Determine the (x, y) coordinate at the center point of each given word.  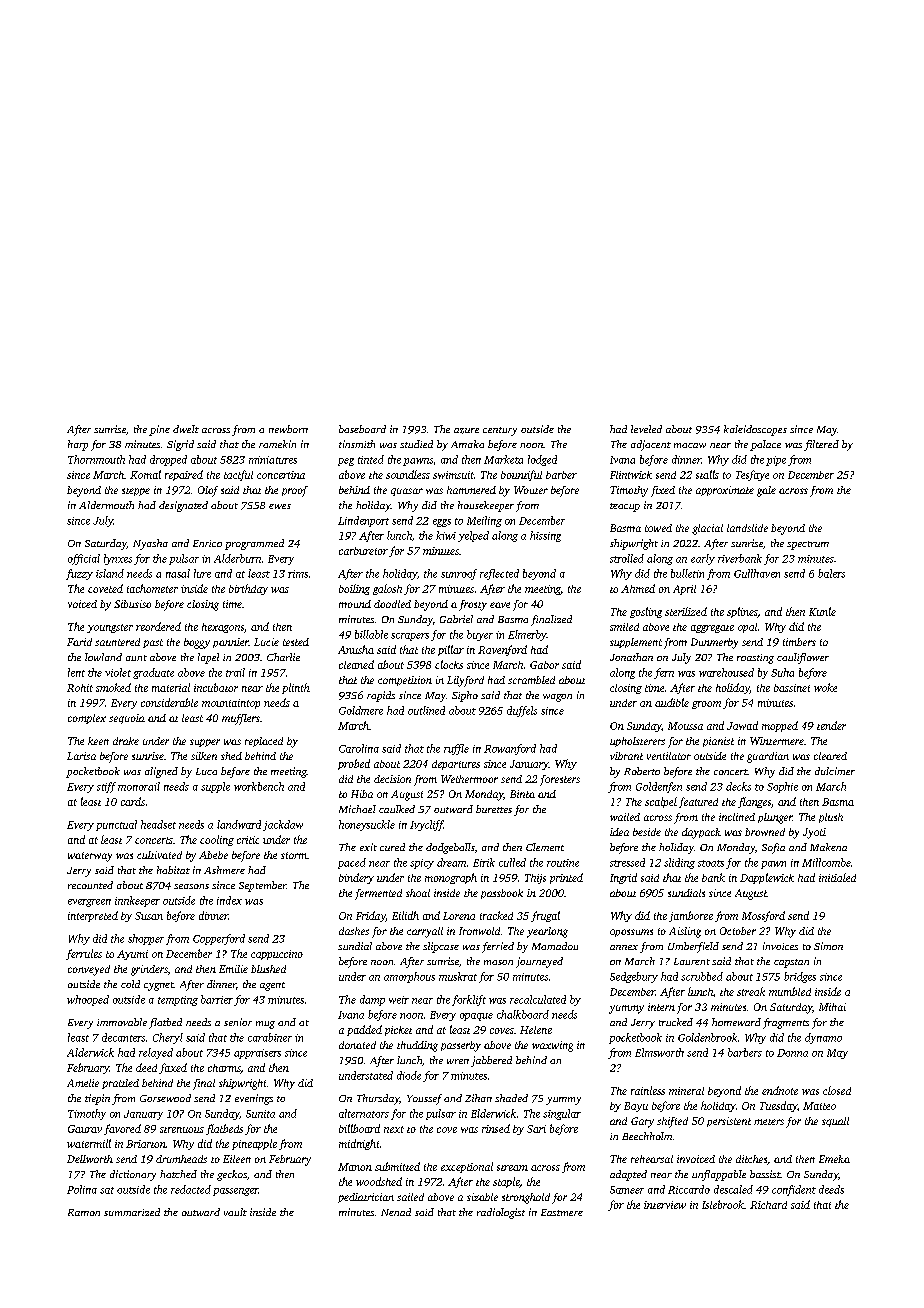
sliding (679, 863)
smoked (113, 687)
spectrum (808, 545)
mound (355, 604)
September (262, 886)
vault (235, 1212)
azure (466, 431)
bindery (356, 878)
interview (665, 1205)
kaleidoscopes (755, 430)
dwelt (186, 429)
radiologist (501, 1213)
